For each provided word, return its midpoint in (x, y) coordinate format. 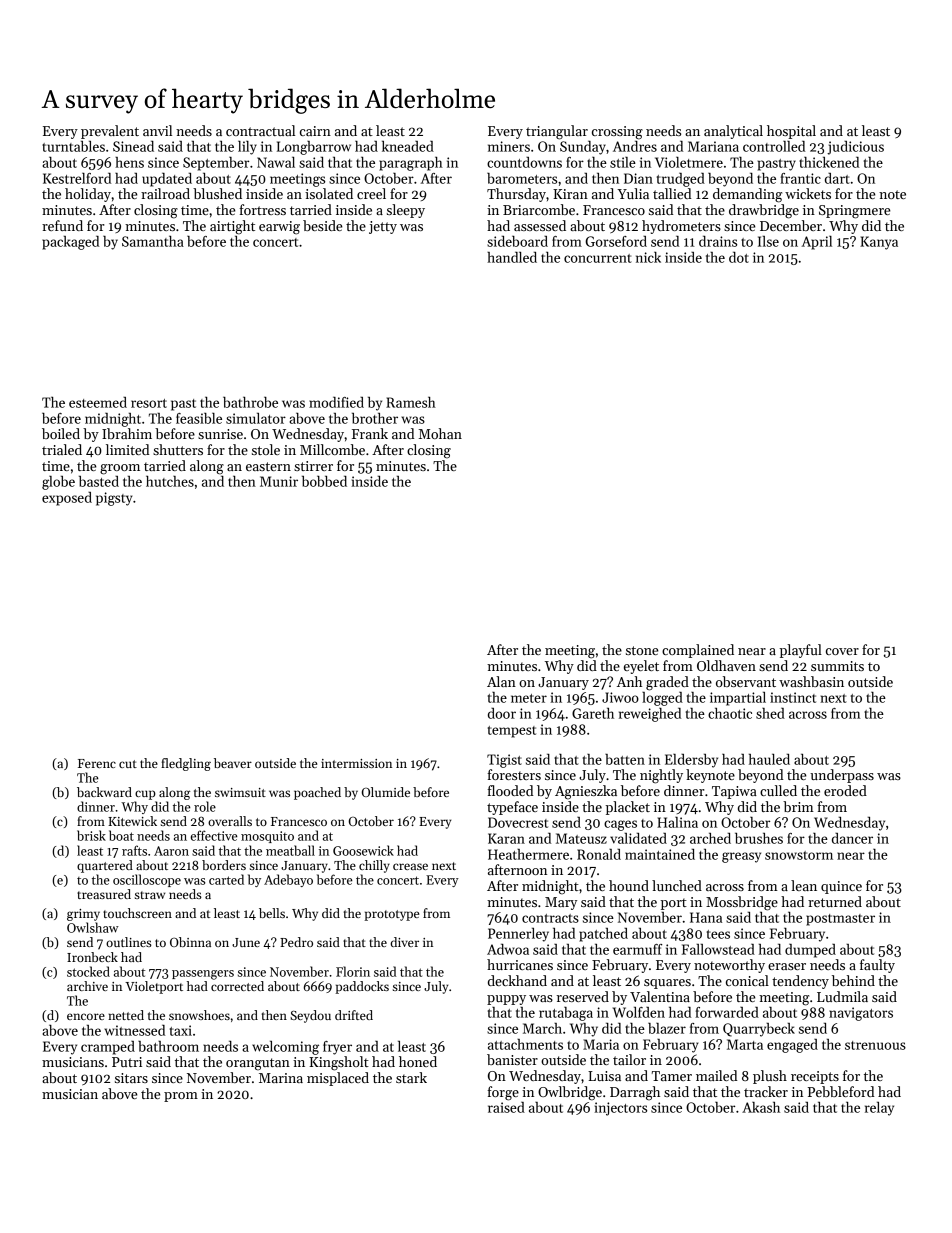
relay (879, 1109)
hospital (791, 132)
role (205, 806)
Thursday (516, 195)
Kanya (879, 243)
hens (129, 162)
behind (853, 980)
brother (375, 418)
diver (405, 942)
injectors (621, 1109)
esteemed (98, 402)
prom (181, 1097)
